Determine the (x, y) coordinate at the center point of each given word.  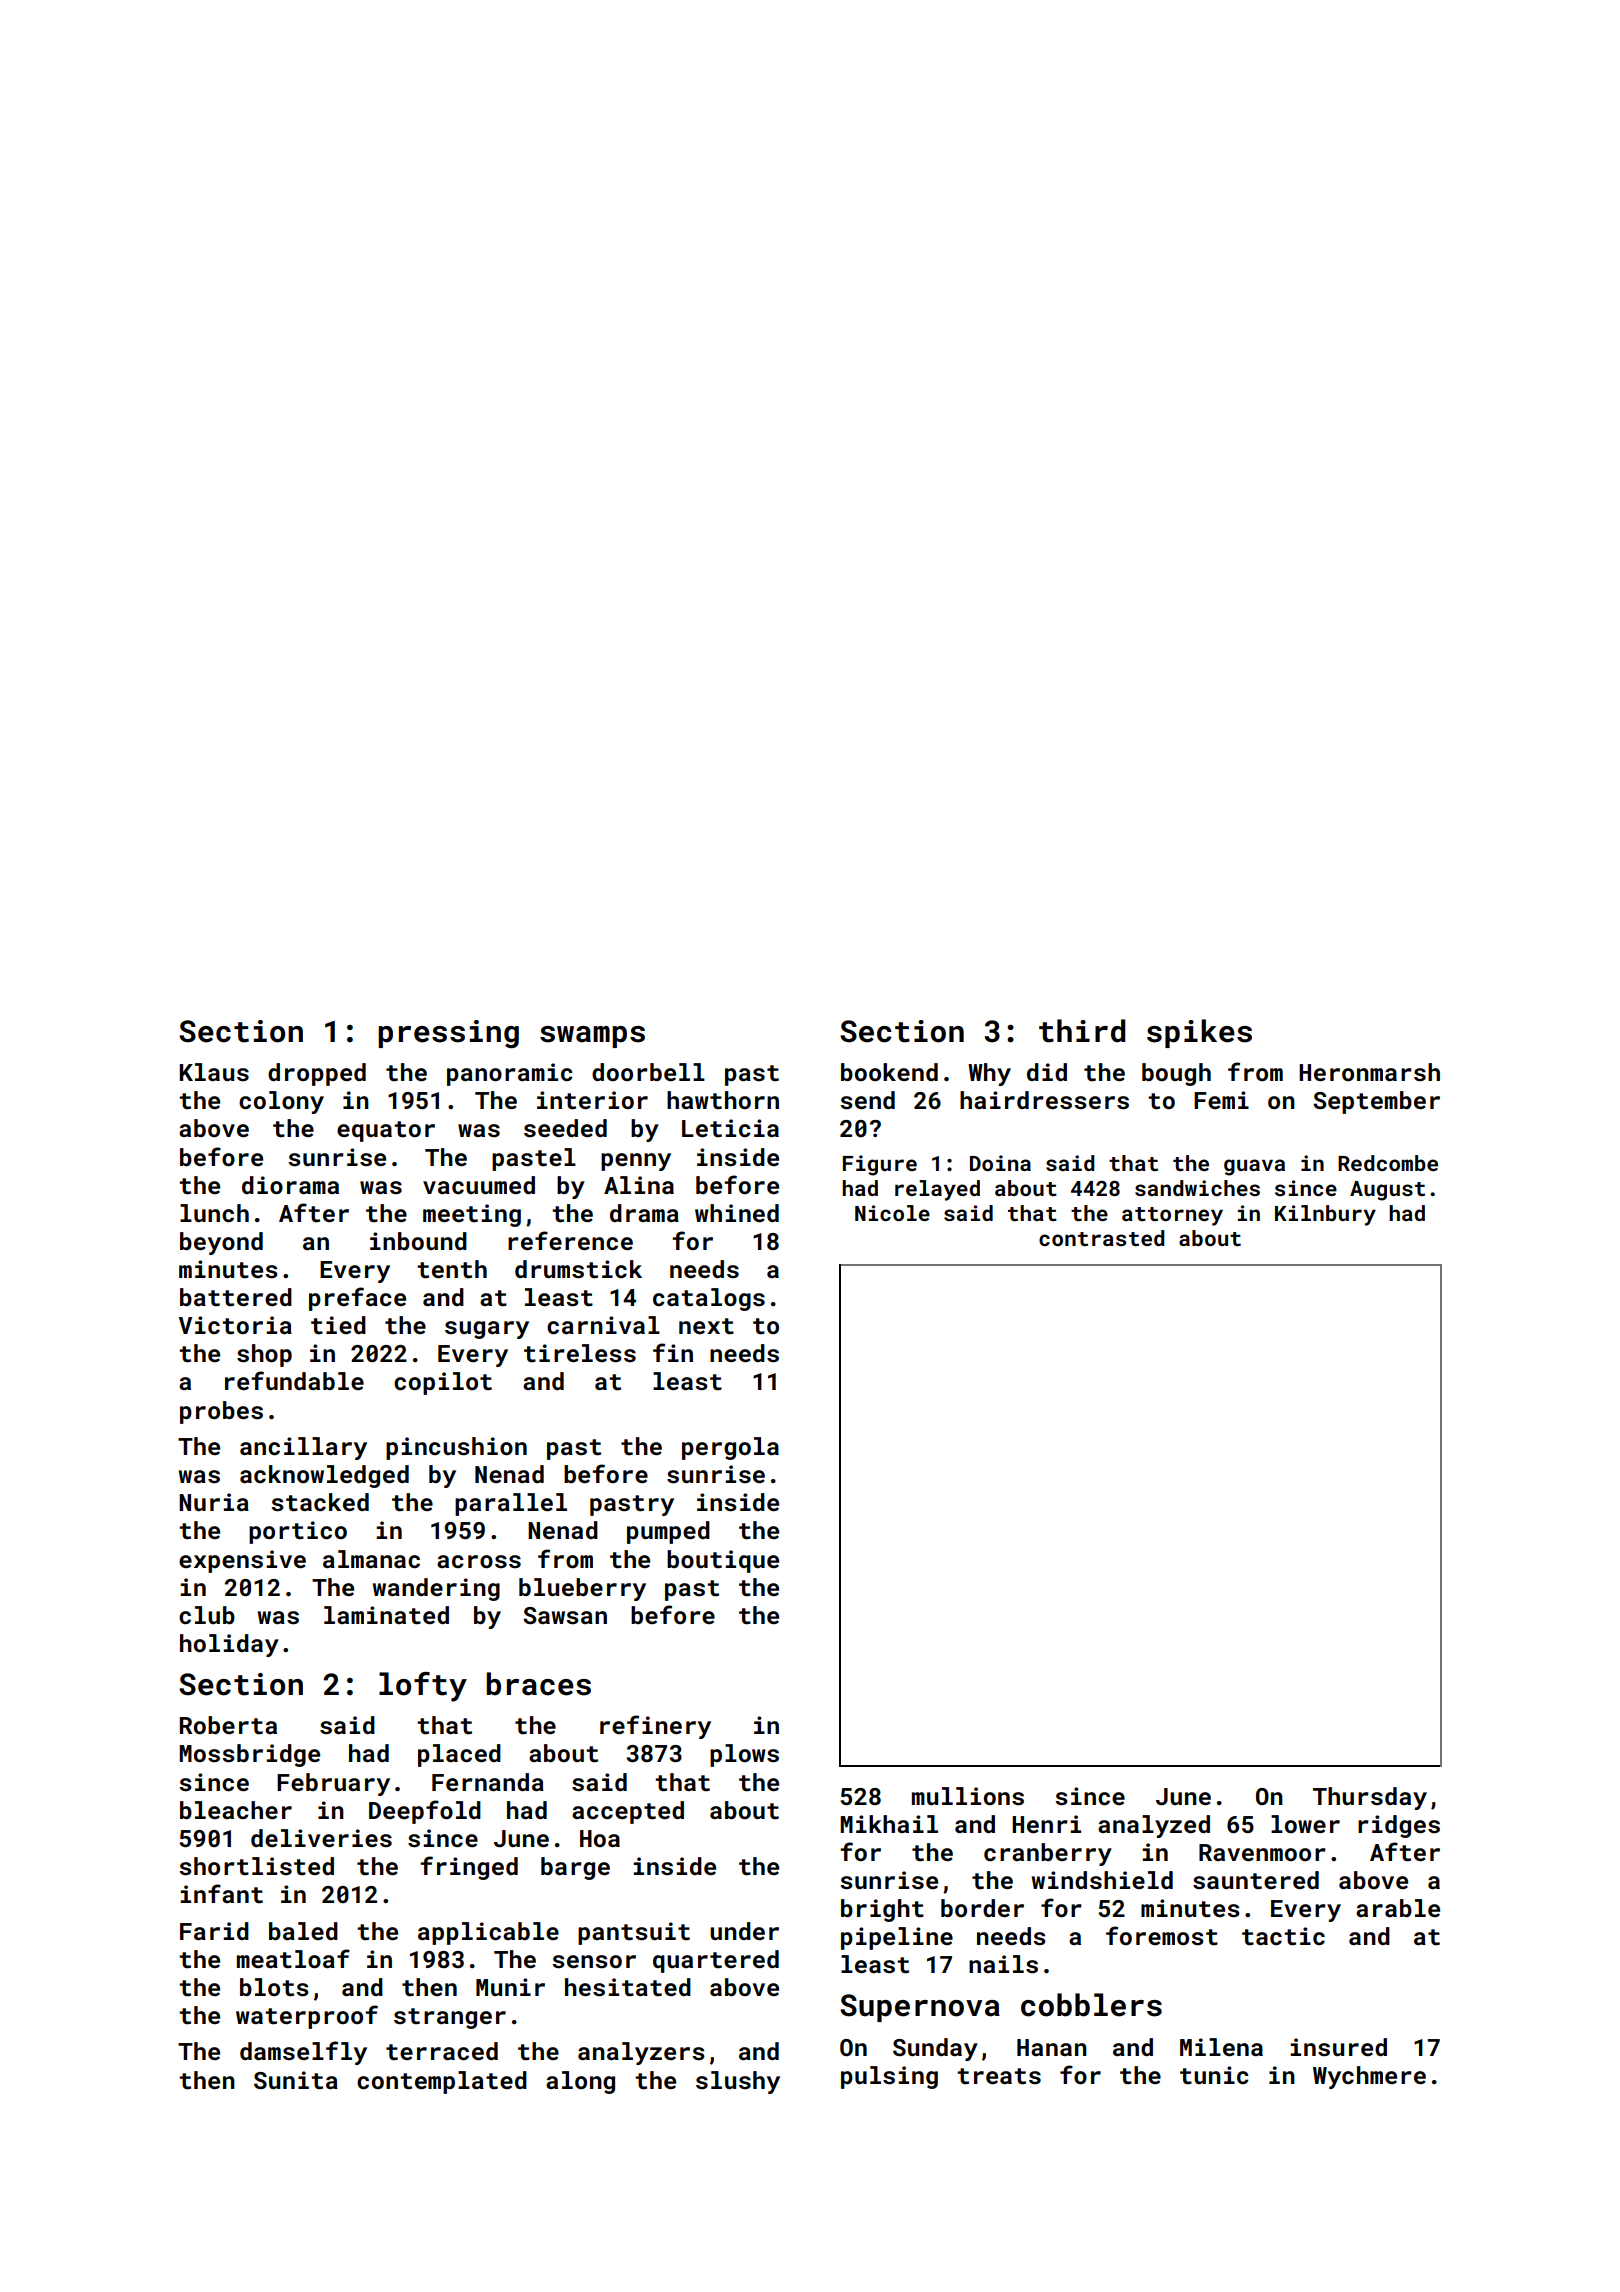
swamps (592, 1037)
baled (303, 1931)
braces (538, 1684)
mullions (968, 1796)
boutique (723, 1561)
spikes (1199, 1033)
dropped (317, 1074)
